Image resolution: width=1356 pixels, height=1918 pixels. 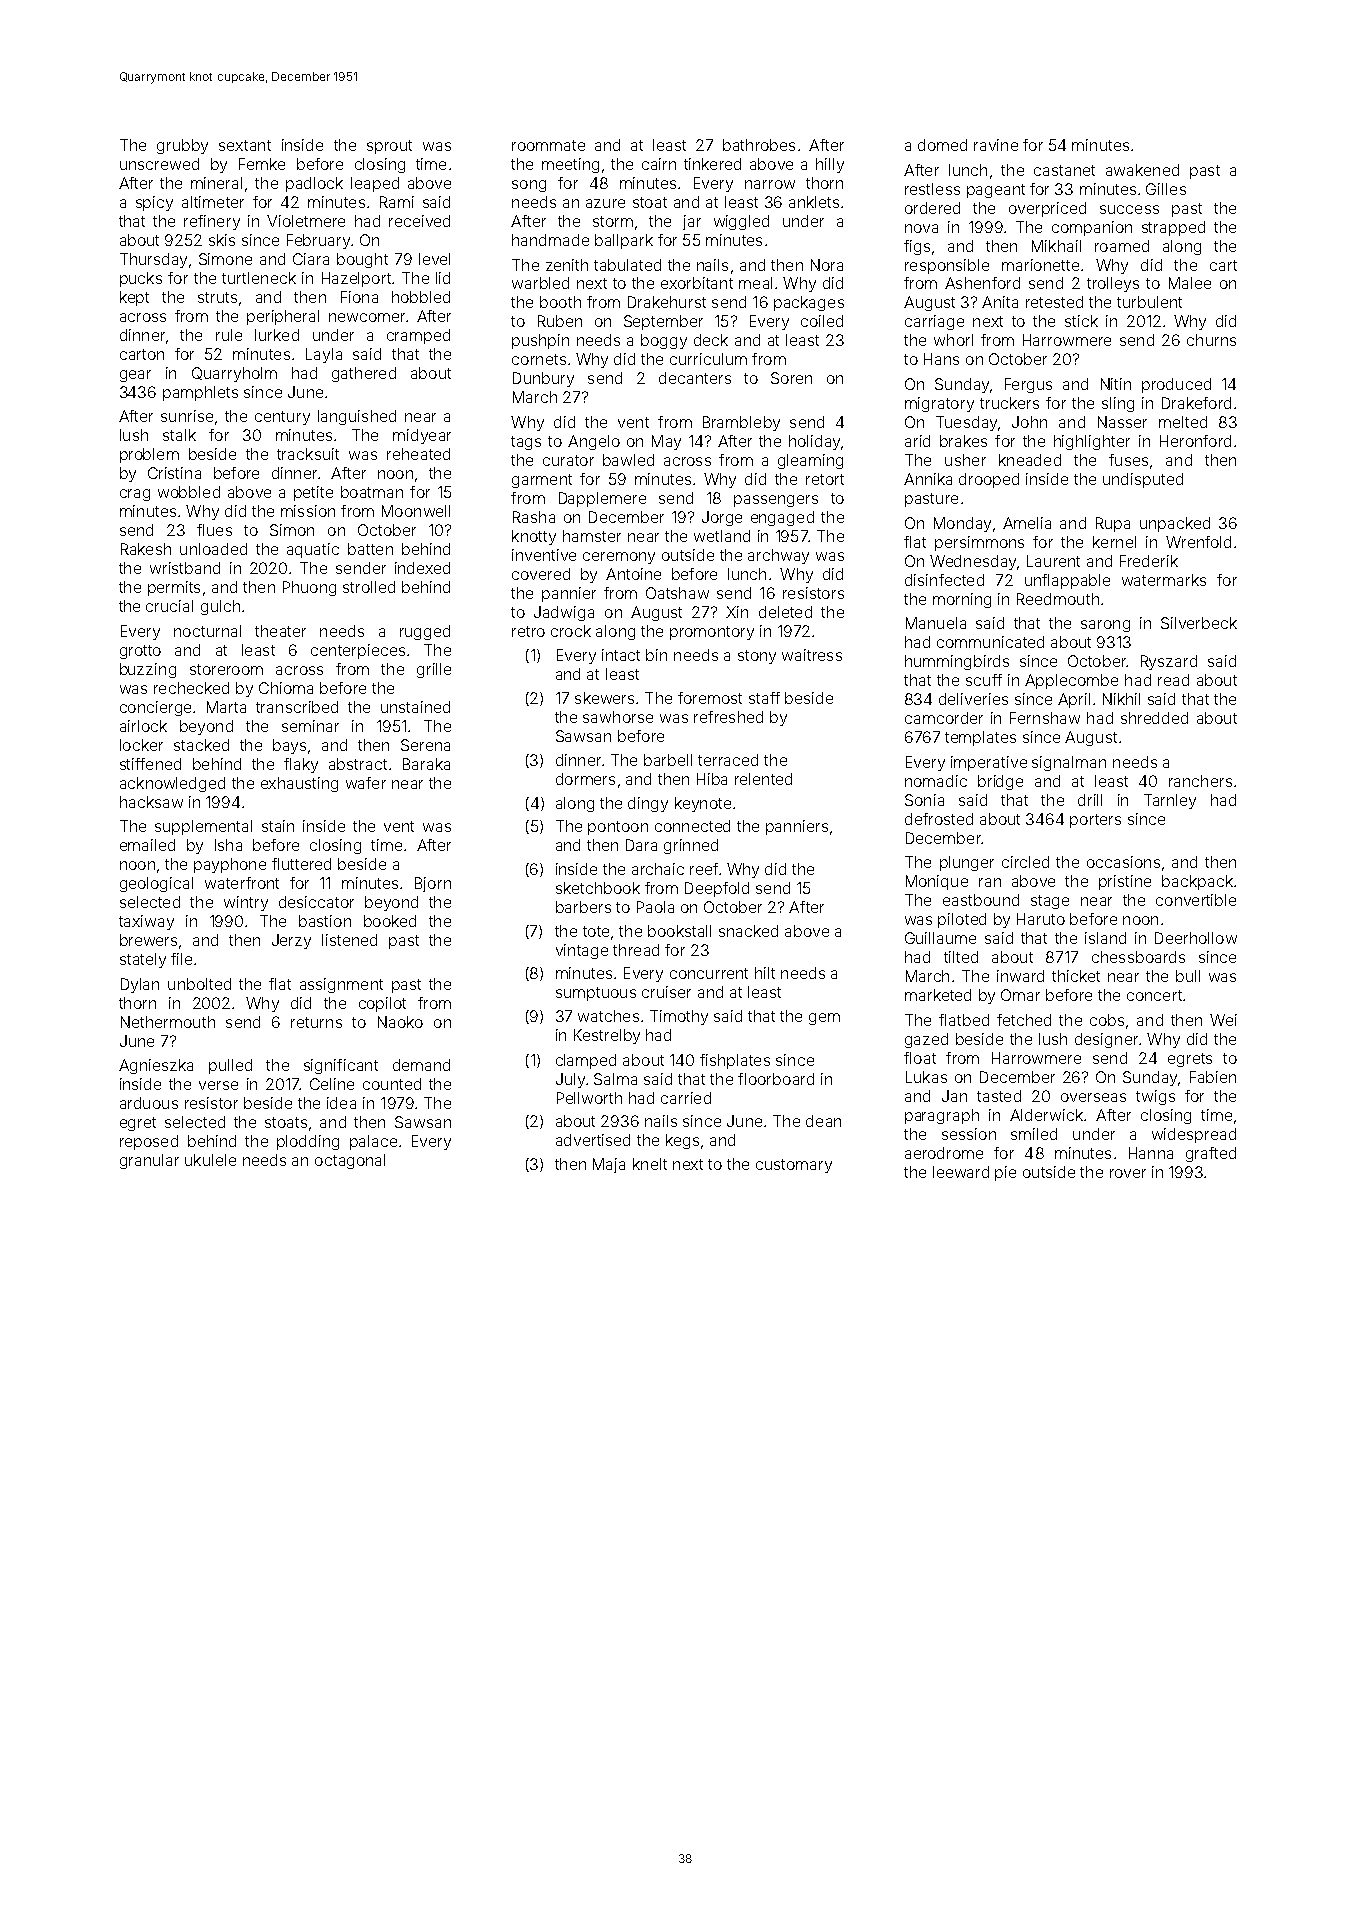 I want to click on unscrewed, so click(x=159, y=164).
